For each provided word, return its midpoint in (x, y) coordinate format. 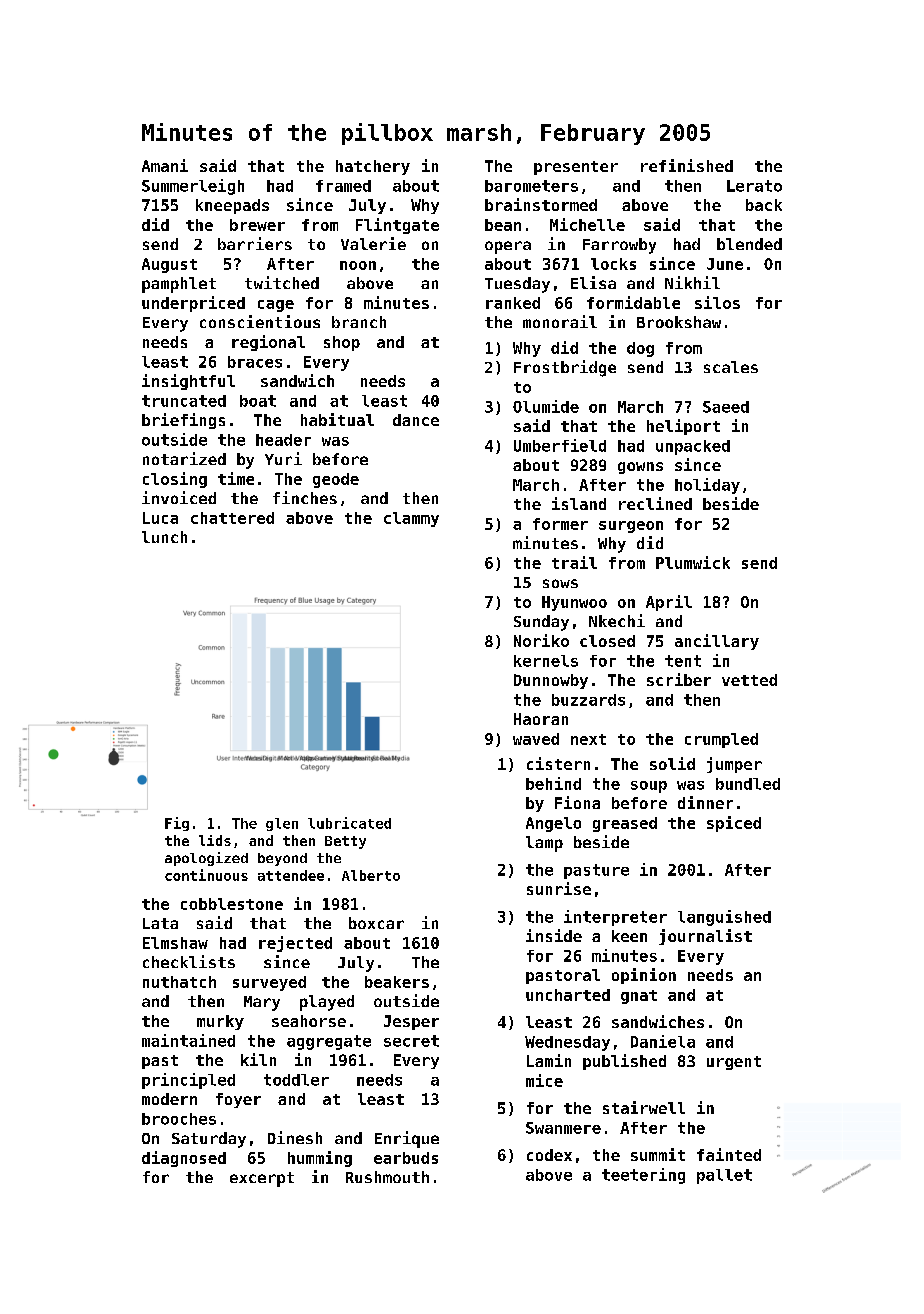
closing (175, 480)
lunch (164, 537)
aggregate (329, 1042)
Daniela (663, 1041)
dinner (705, 802)
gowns (640, 468)
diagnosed (184, 1159)
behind (553, 783)
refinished (687, 165)
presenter (576, 168)
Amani (165, 165)
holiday (707, 486)
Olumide (546, 406)
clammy (411, 519)
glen (282, 824)
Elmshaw (175, 943)
